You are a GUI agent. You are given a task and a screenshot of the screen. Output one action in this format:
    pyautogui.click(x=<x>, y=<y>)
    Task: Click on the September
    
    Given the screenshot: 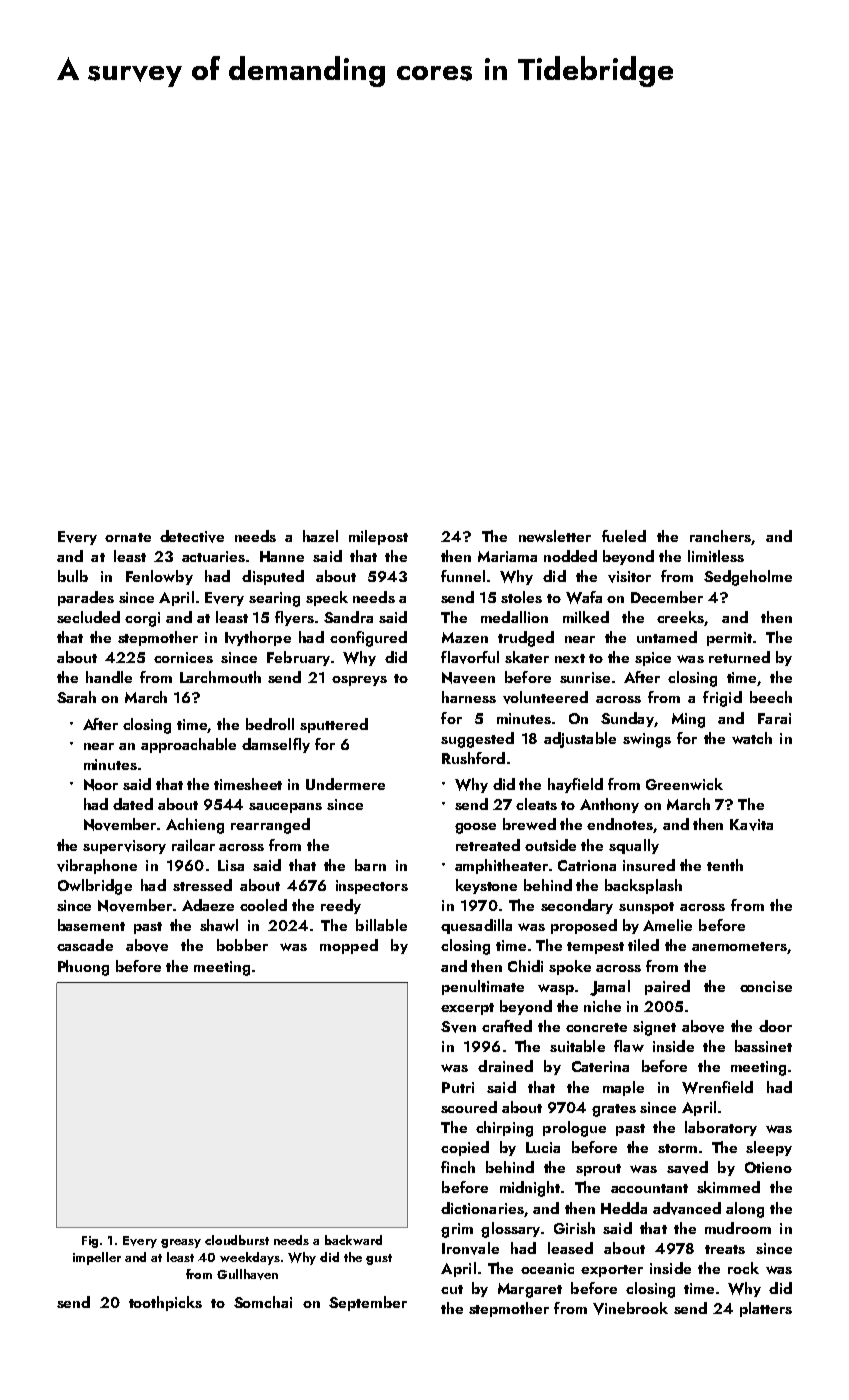 What is the action you would take?
    pyautogui.click(x=368, y=1303)
